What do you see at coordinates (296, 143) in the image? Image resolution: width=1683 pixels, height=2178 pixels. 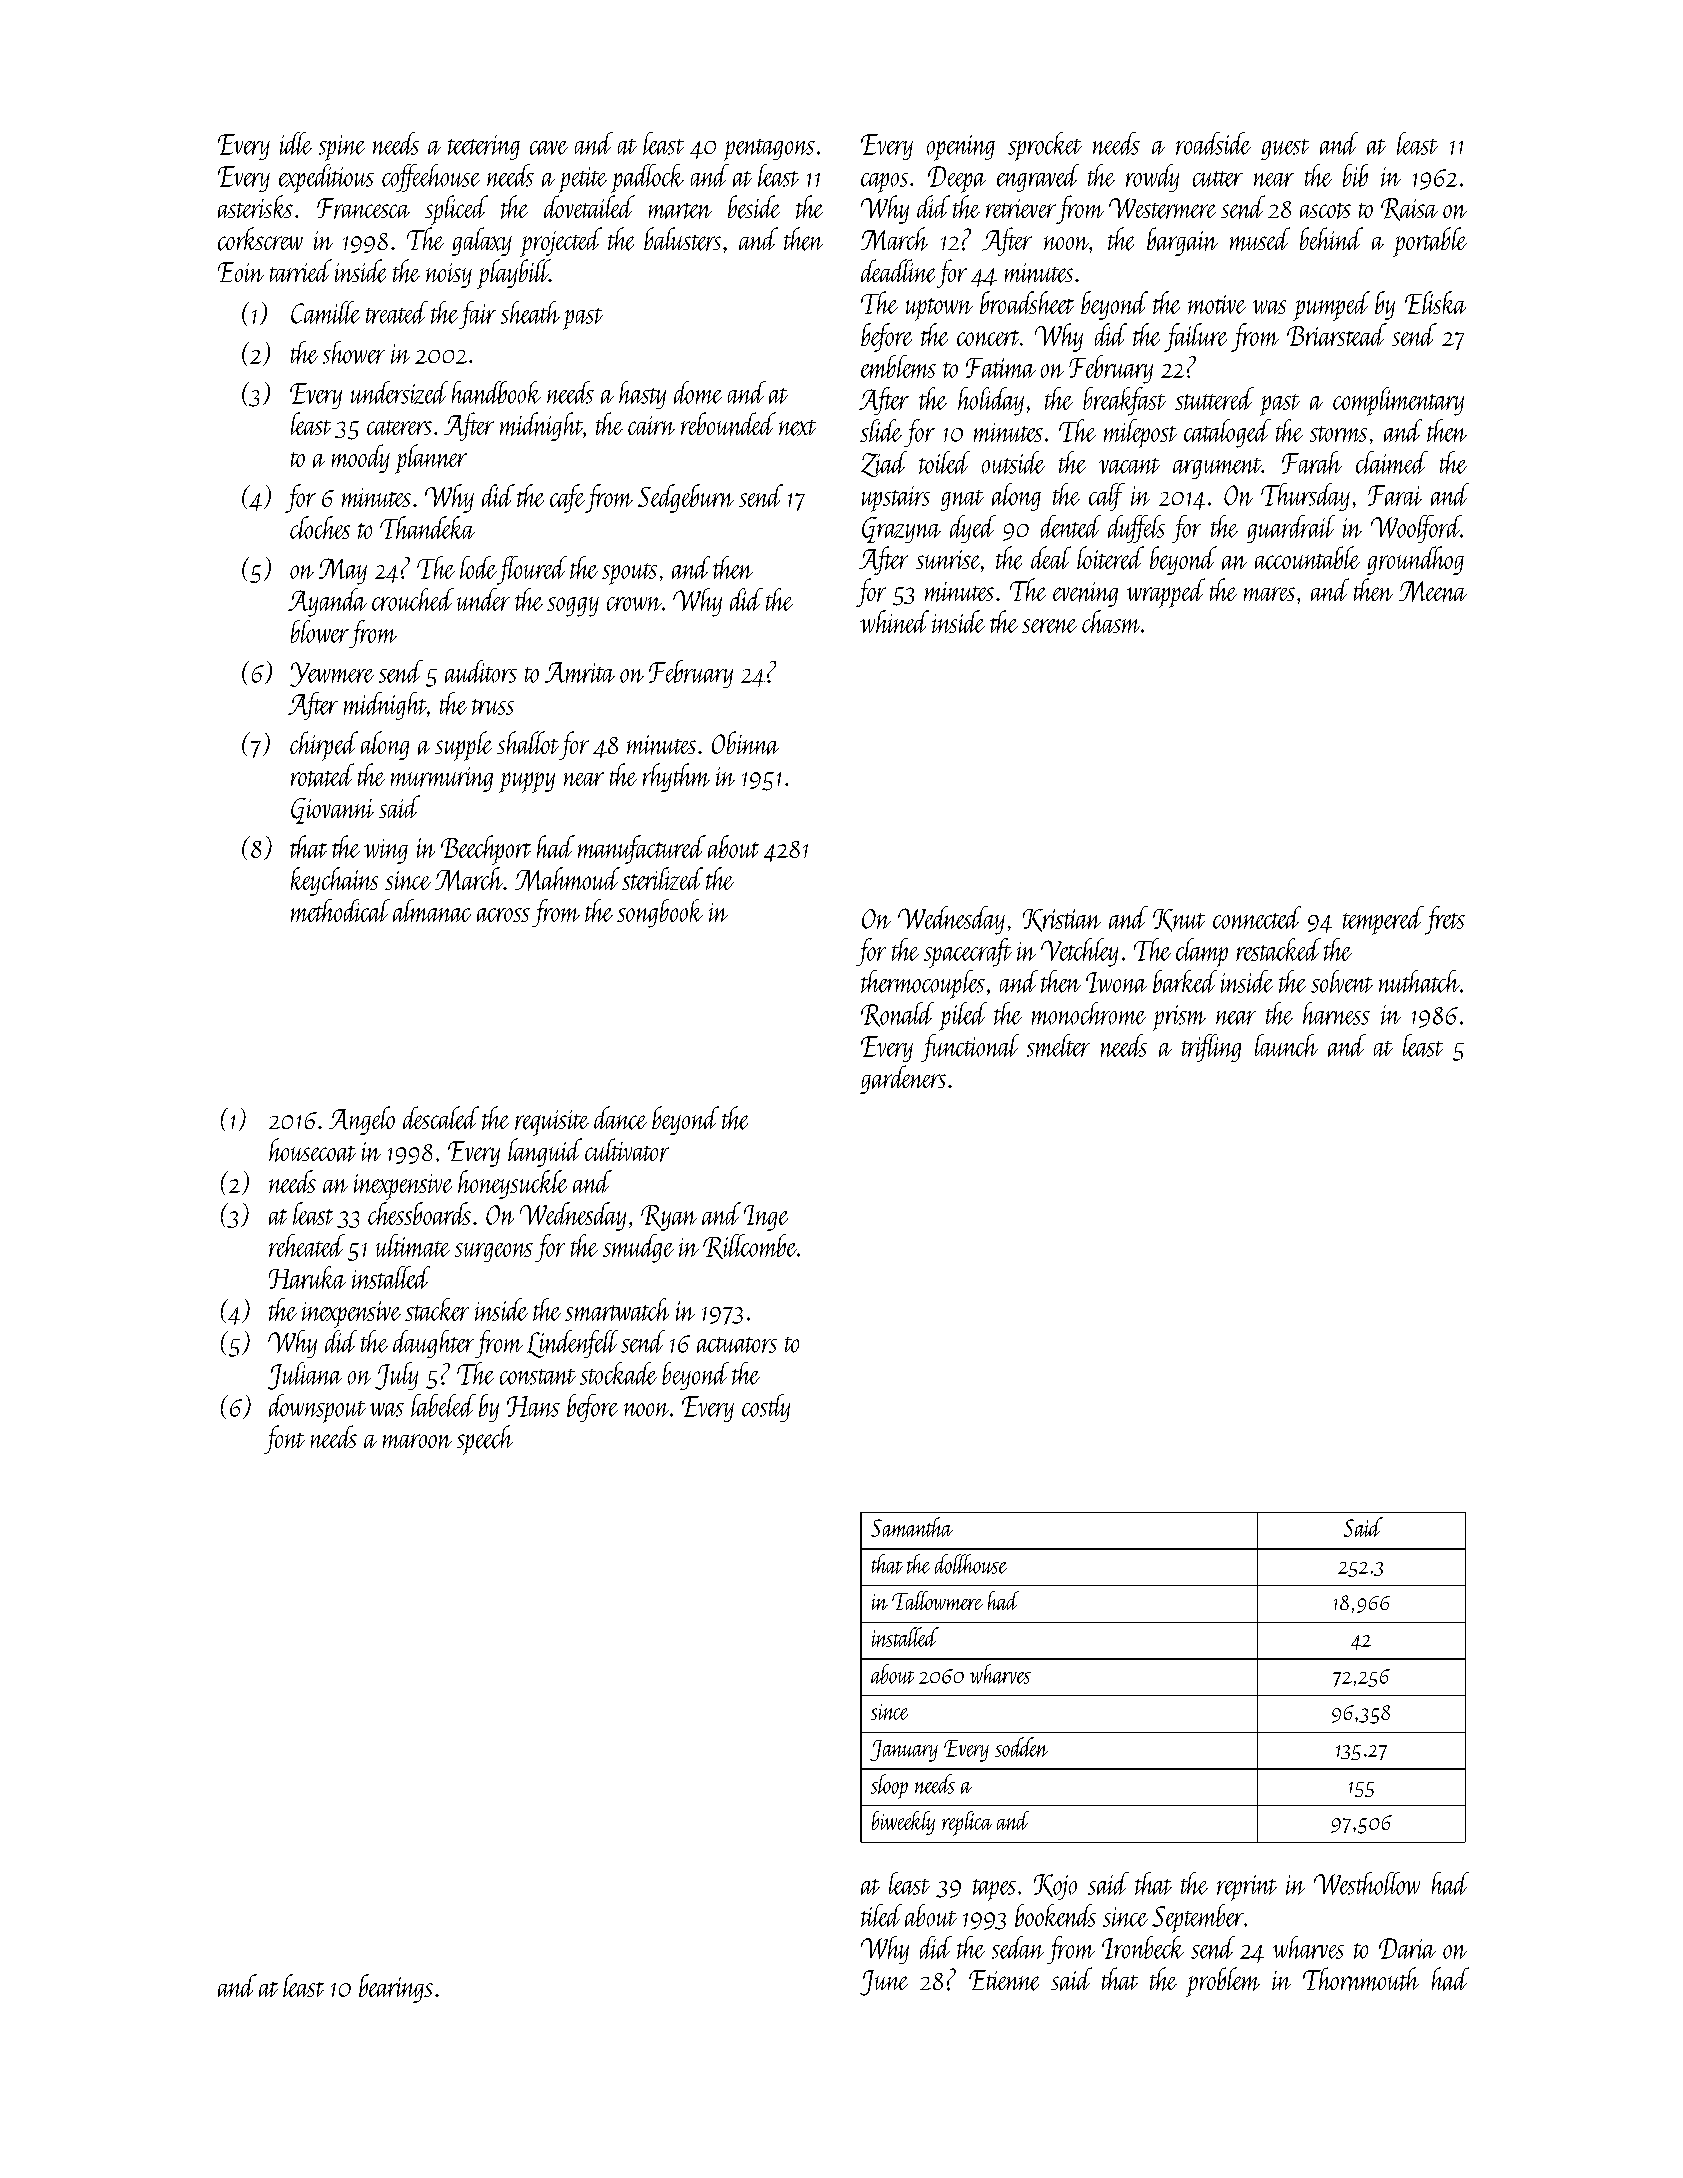 I see `idle` at bounding box center [296, 143].
